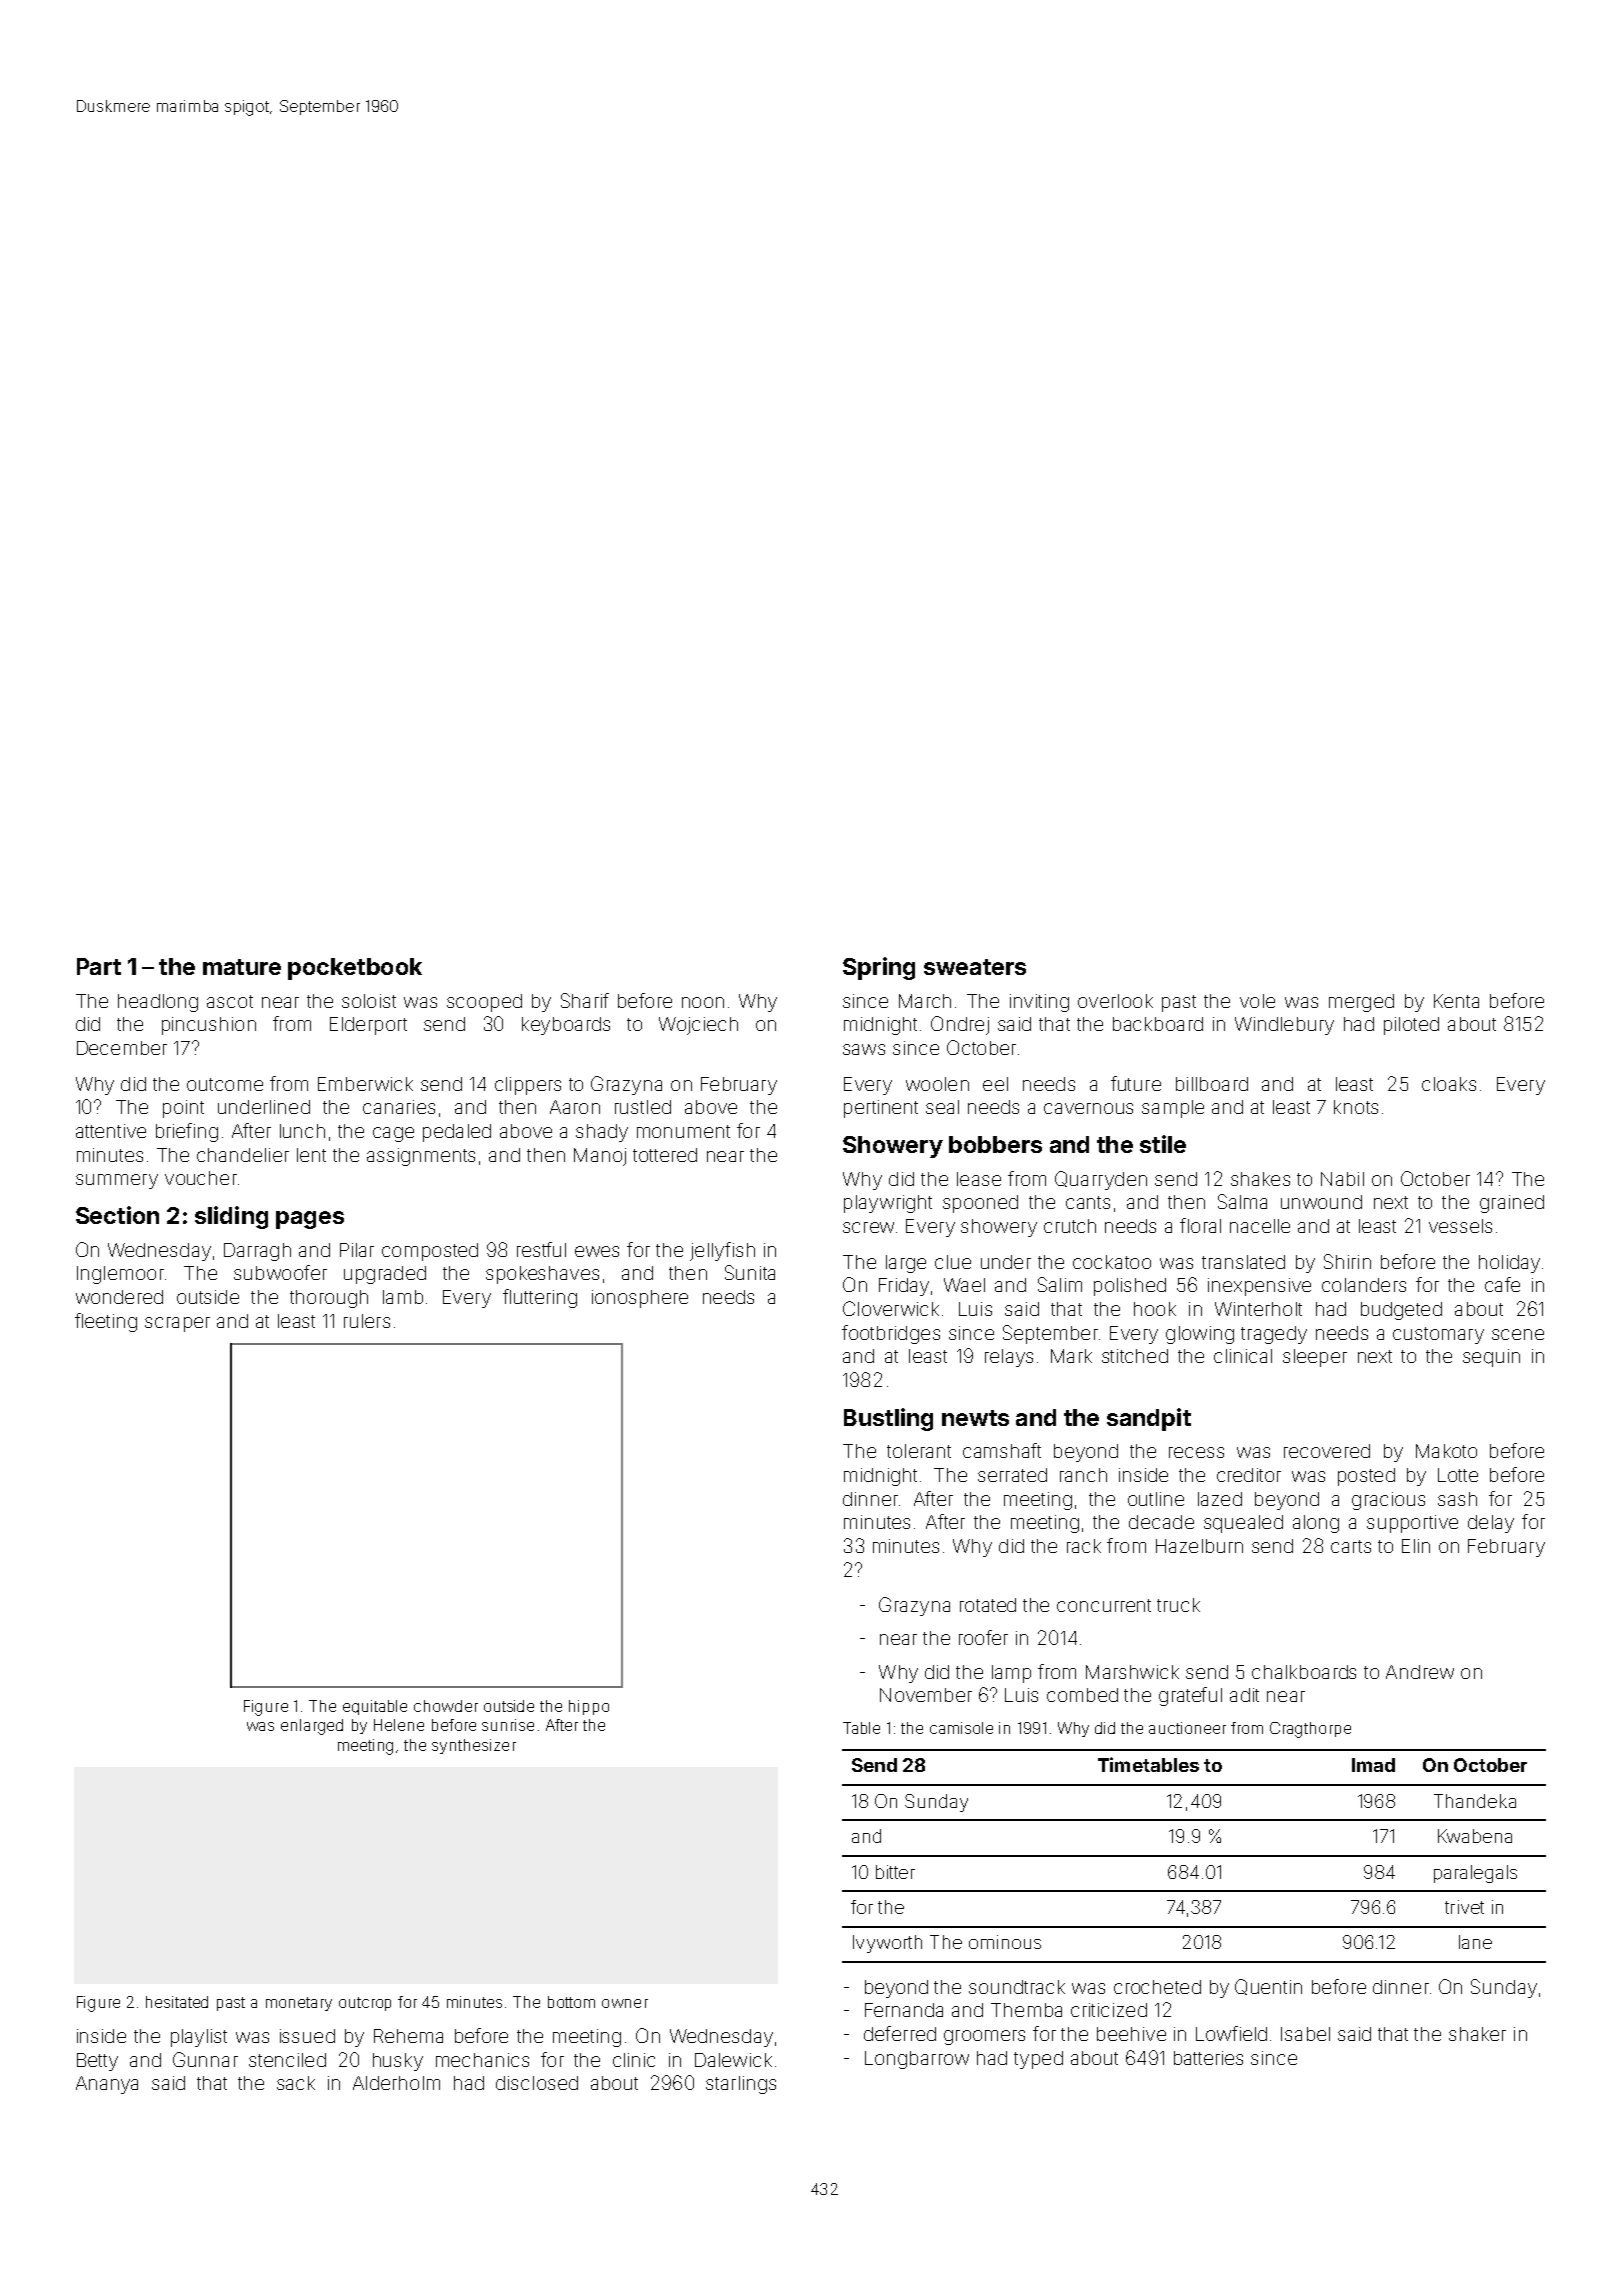 The image size is (1620, 2292). I want to click on Bustling, so click(888, 1419).
